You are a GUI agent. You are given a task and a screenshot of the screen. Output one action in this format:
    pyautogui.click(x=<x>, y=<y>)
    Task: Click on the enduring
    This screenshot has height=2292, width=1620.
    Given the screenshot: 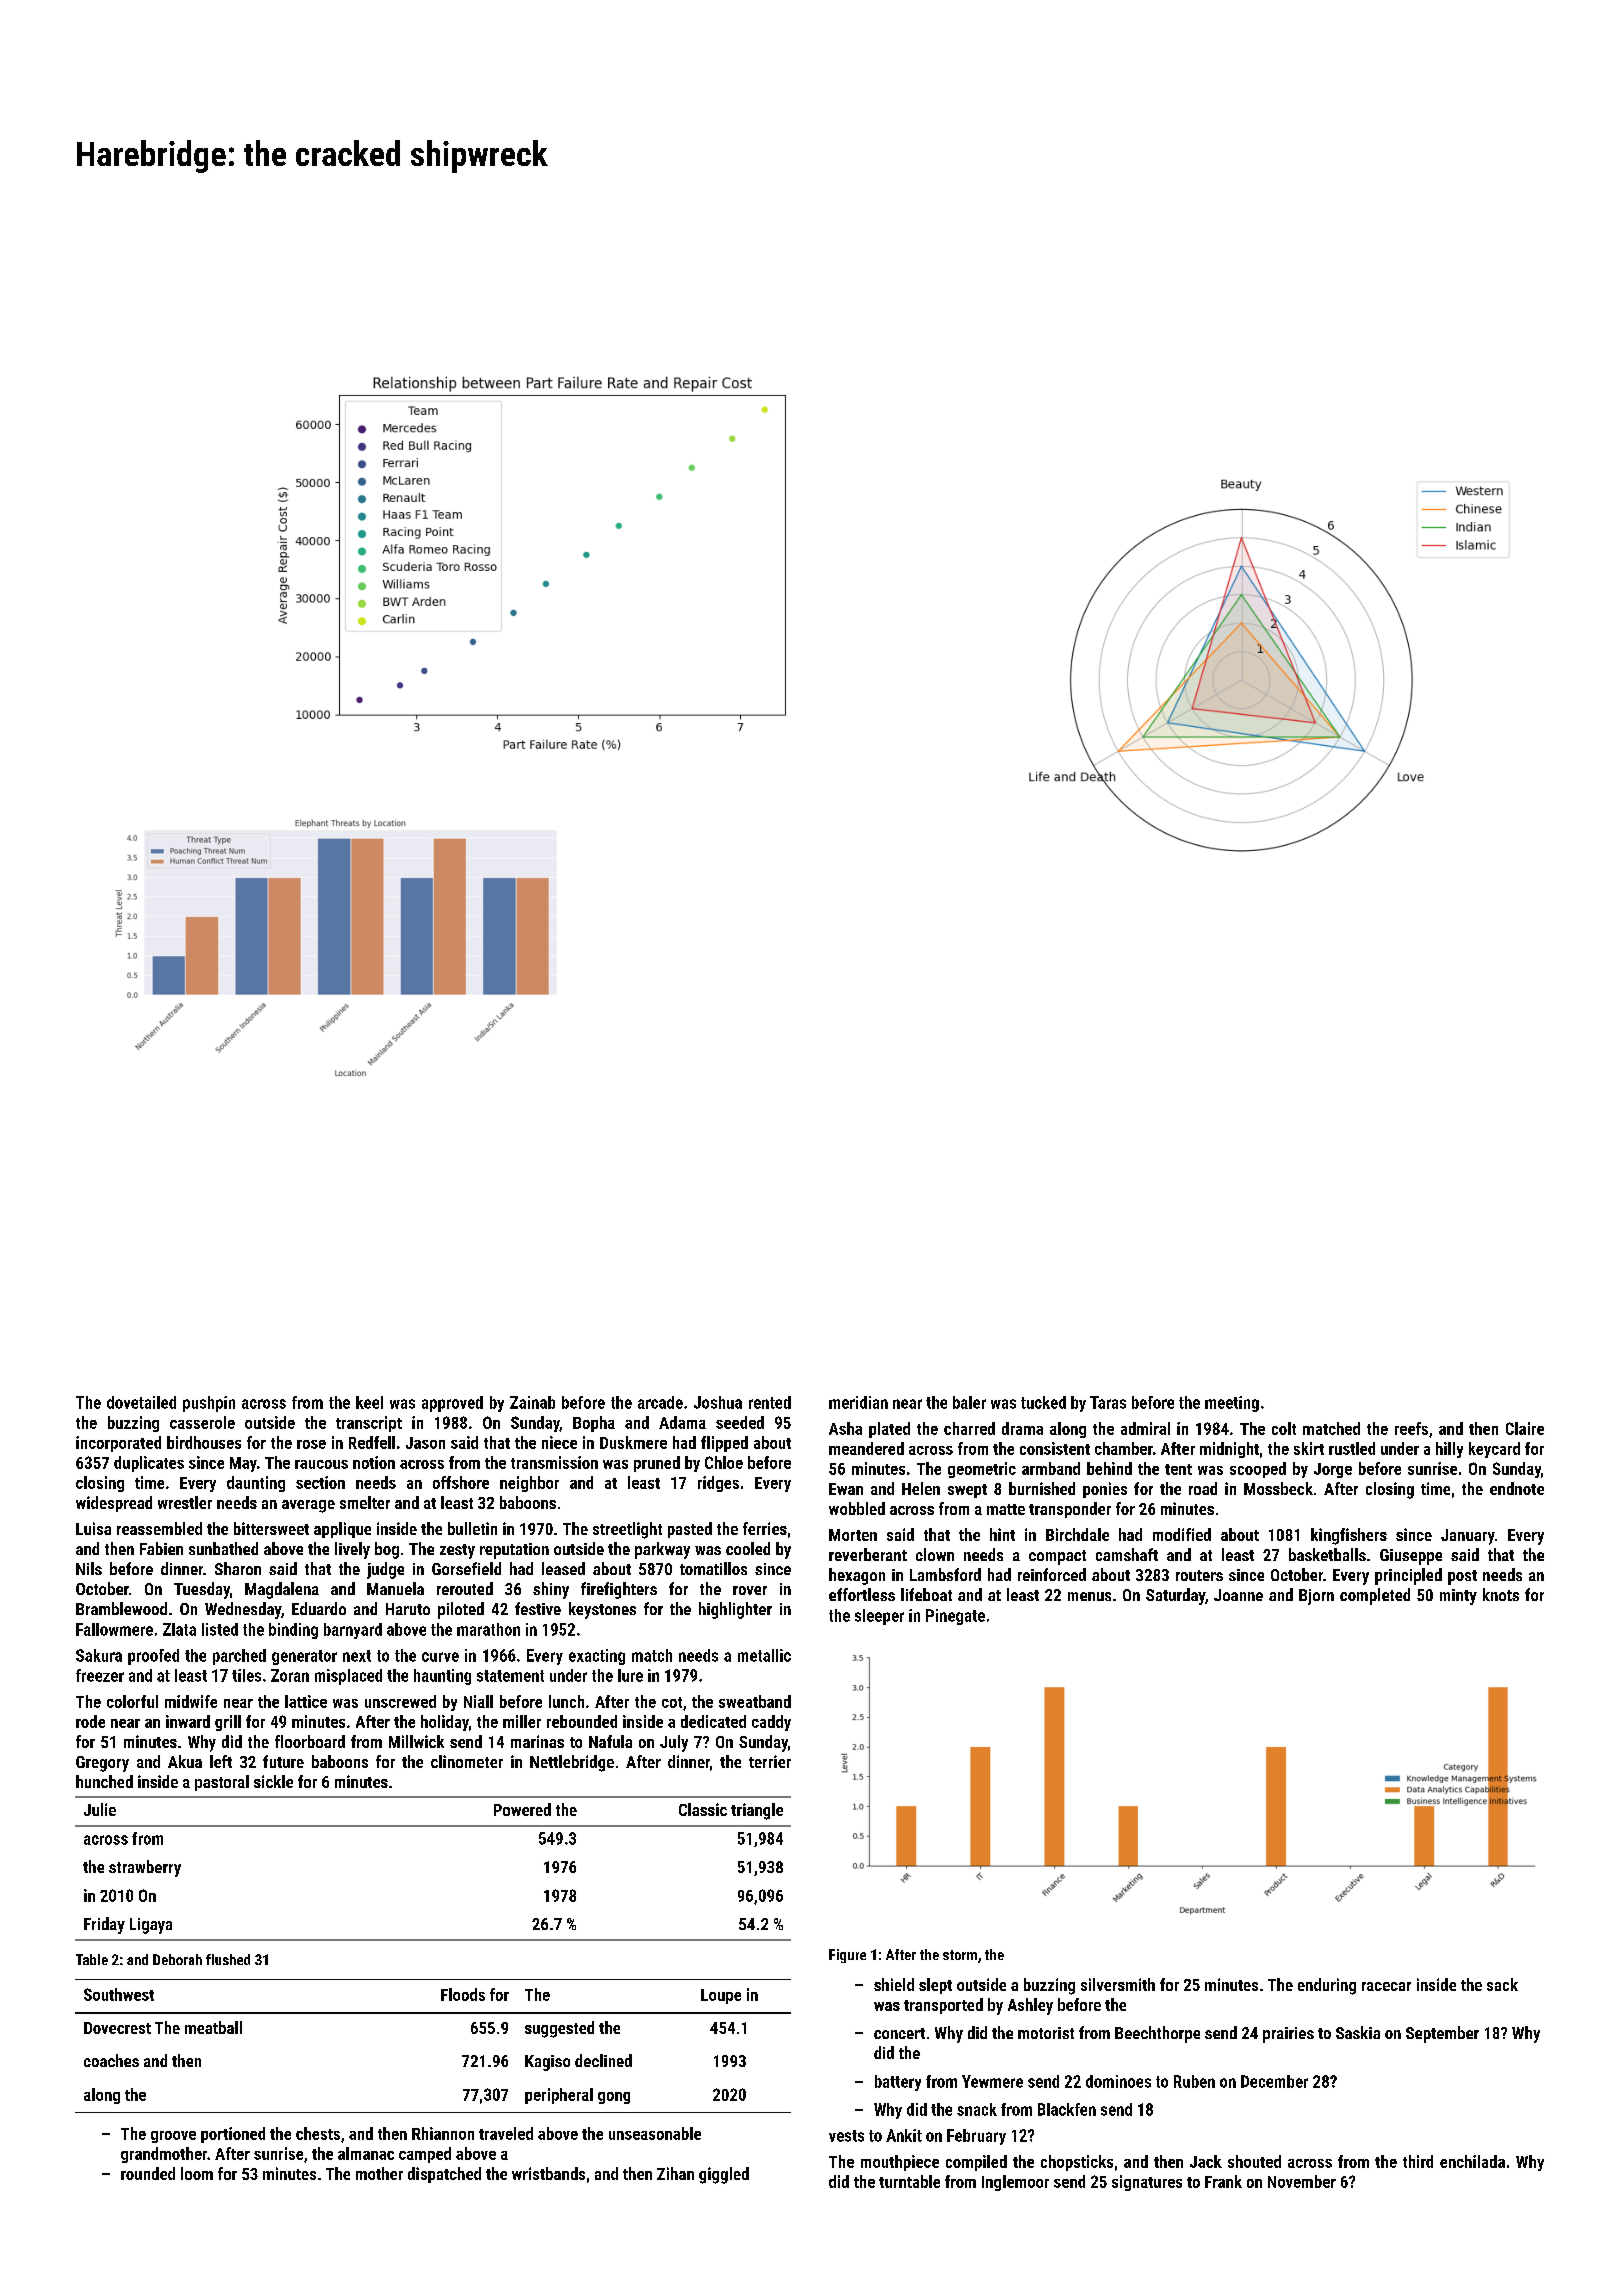 What is the action you would take?
    pyautogui.click(x=1327, y=1986)
